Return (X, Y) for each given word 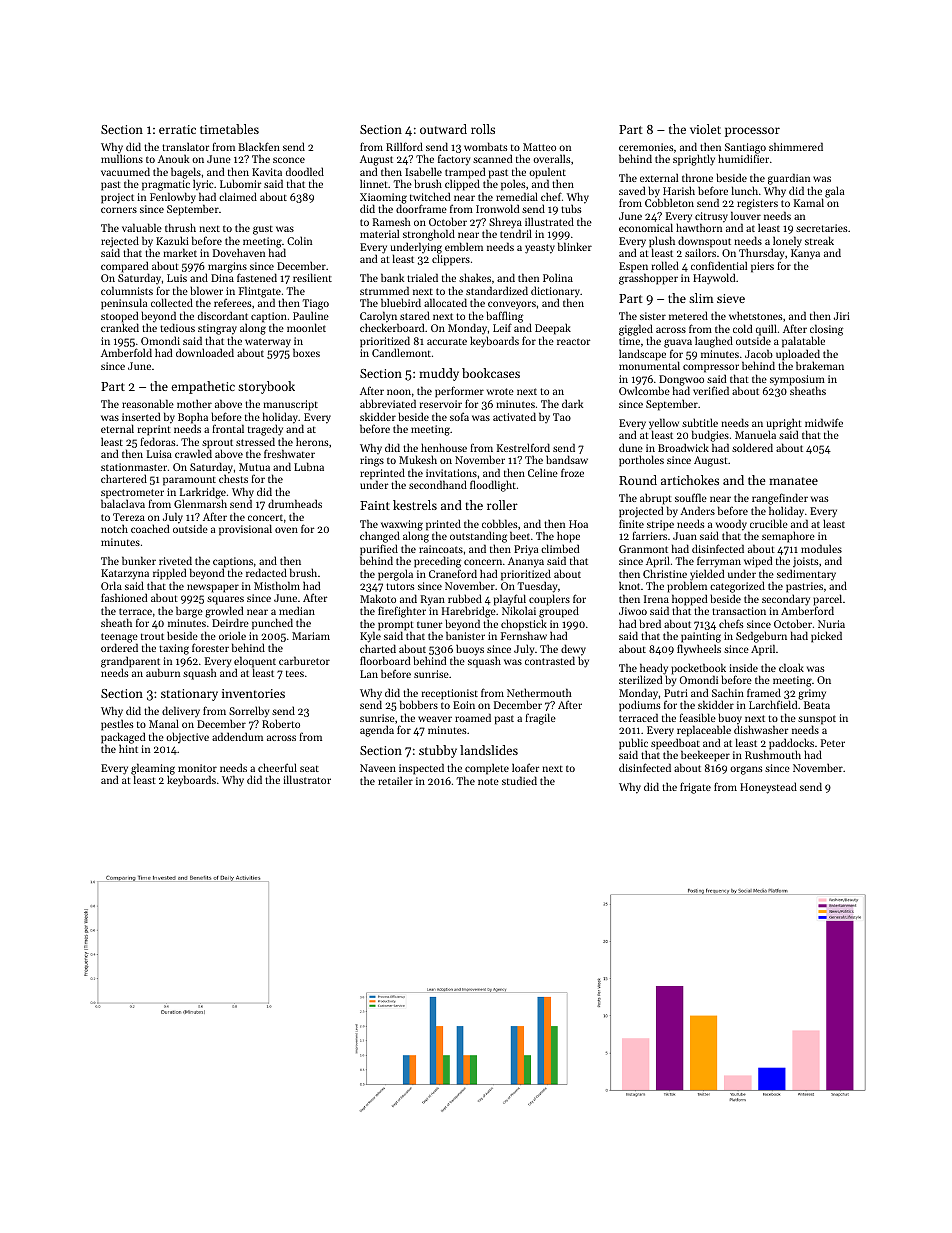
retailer (395, 780)
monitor (197, 768)
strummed (384, 290)
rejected (120, 242)
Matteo (539, 147)
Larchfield (773, 705)
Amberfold (126, 353)
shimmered (796, 146)
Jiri (842, 316)
